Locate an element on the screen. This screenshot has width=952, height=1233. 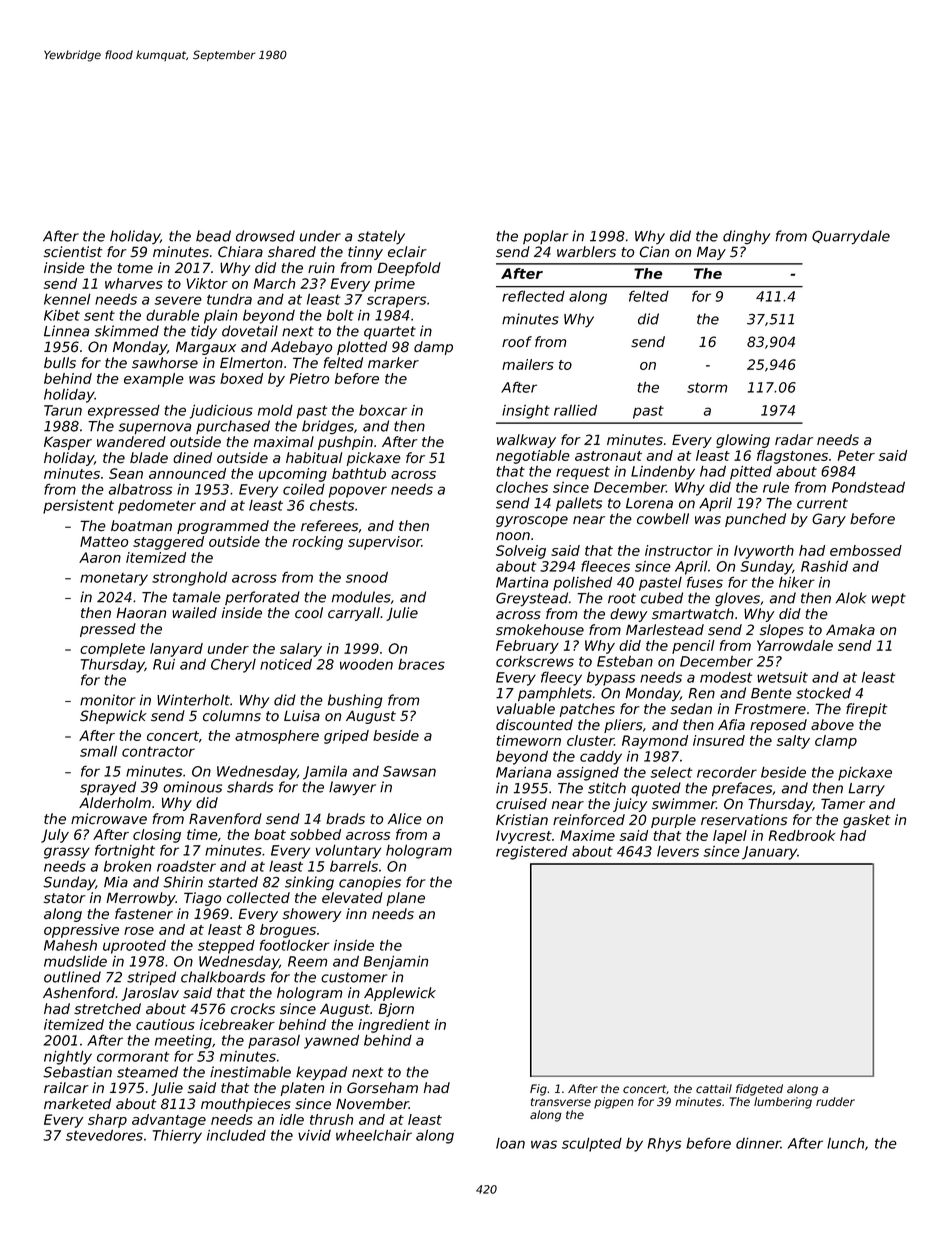
firepit is located at coordinates (867, 710).
